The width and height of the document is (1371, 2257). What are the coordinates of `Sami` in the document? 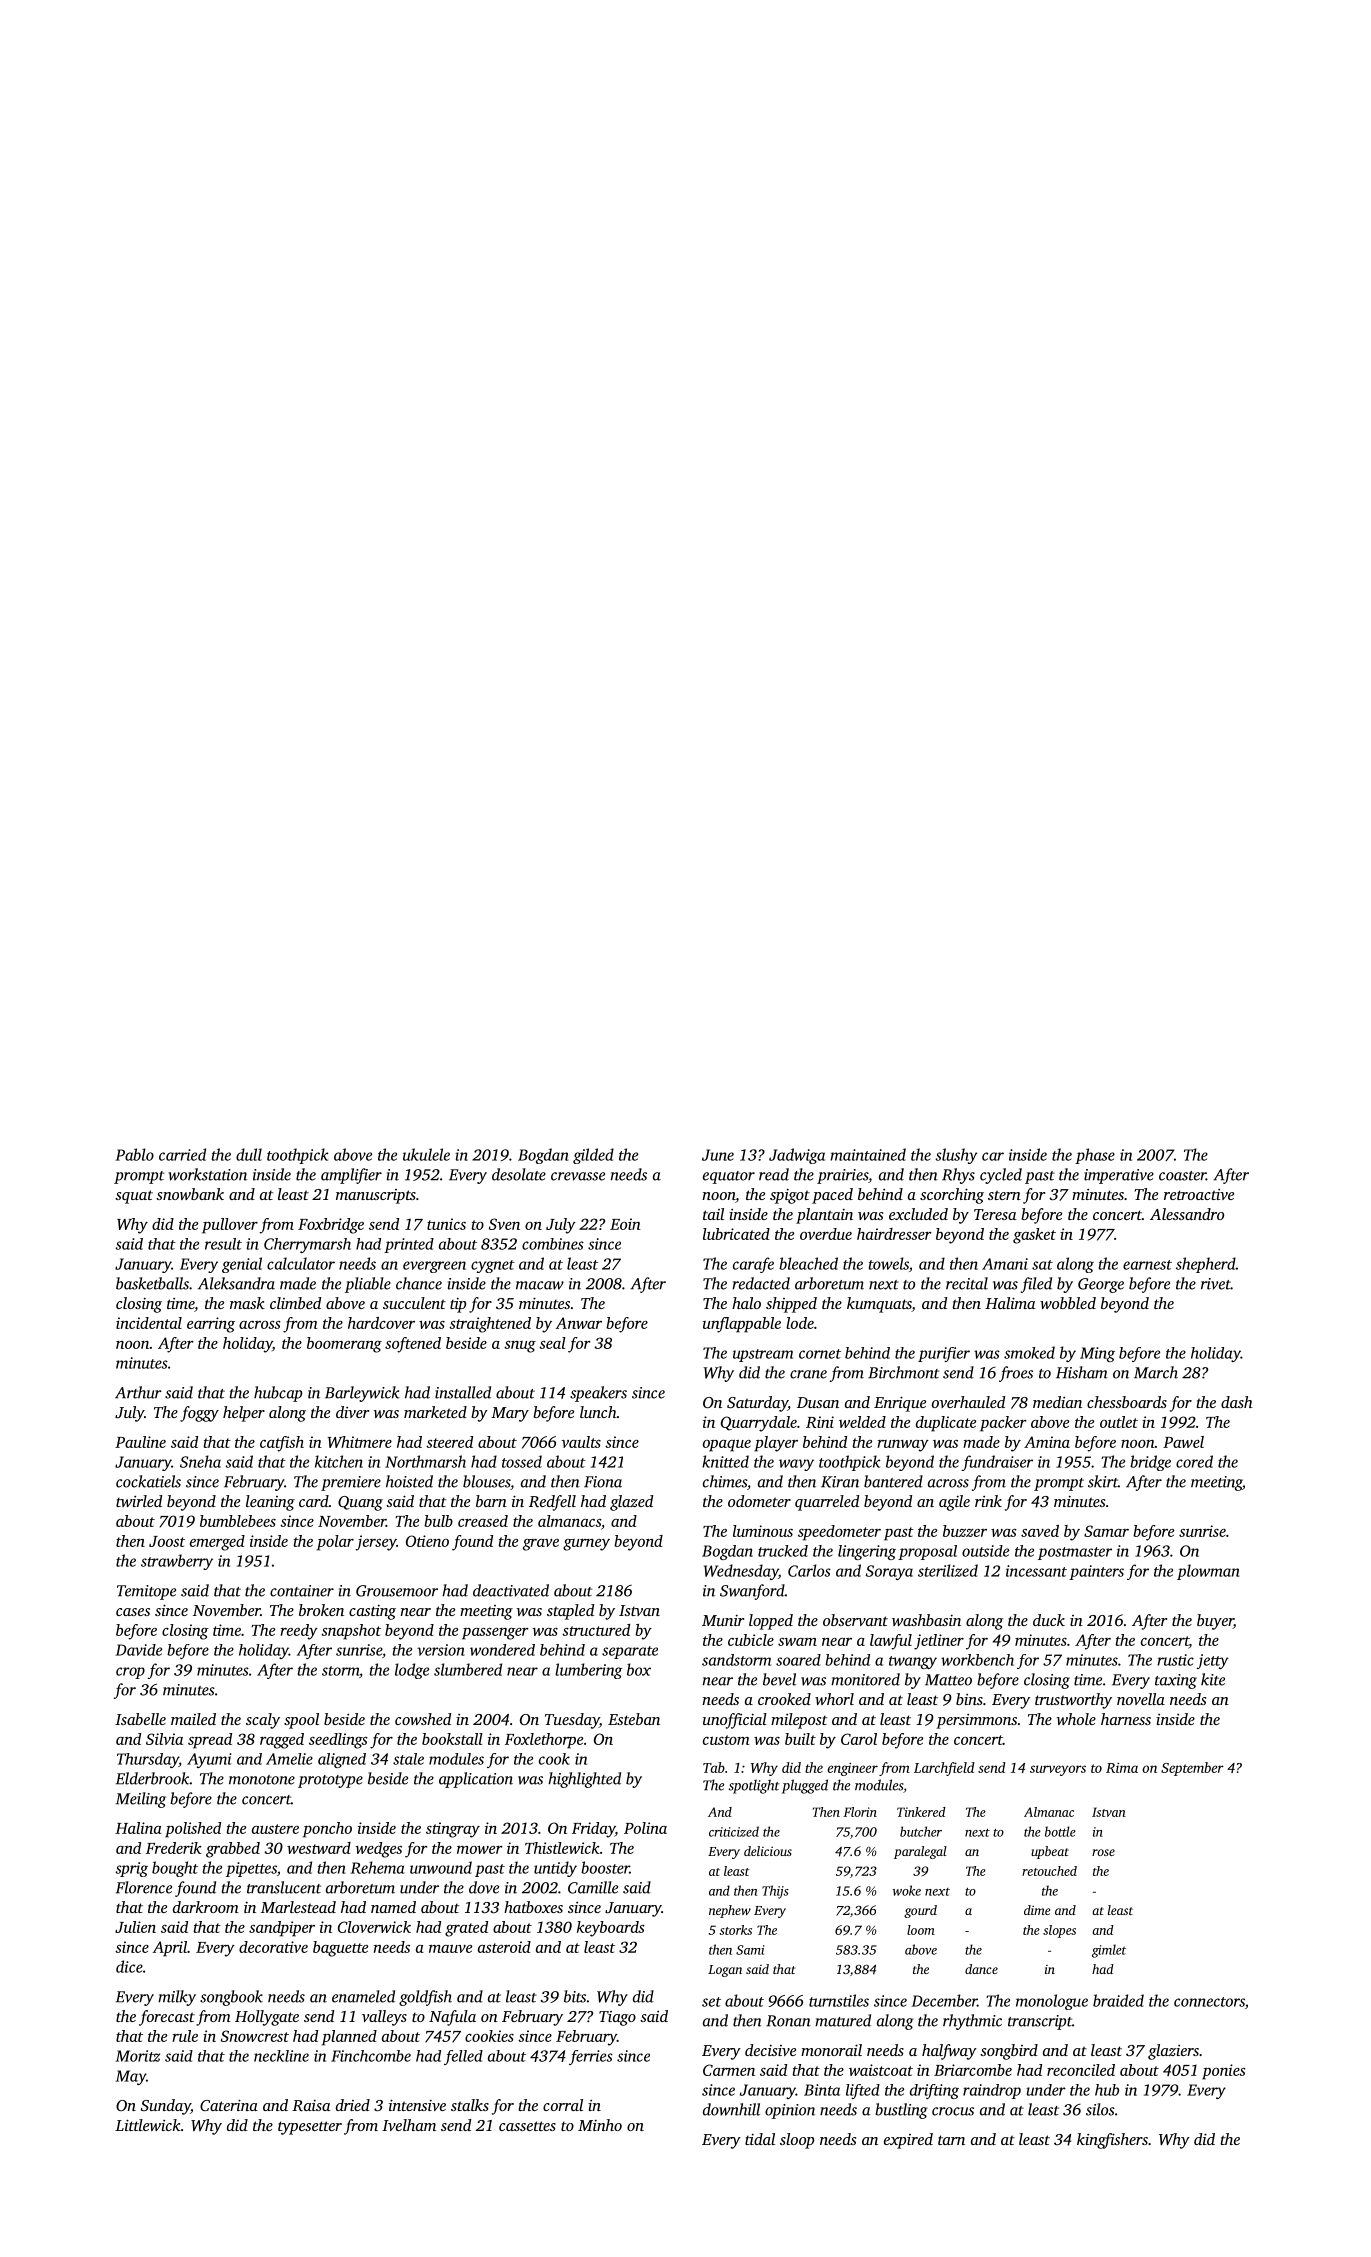 It's located at (750, 1950).
